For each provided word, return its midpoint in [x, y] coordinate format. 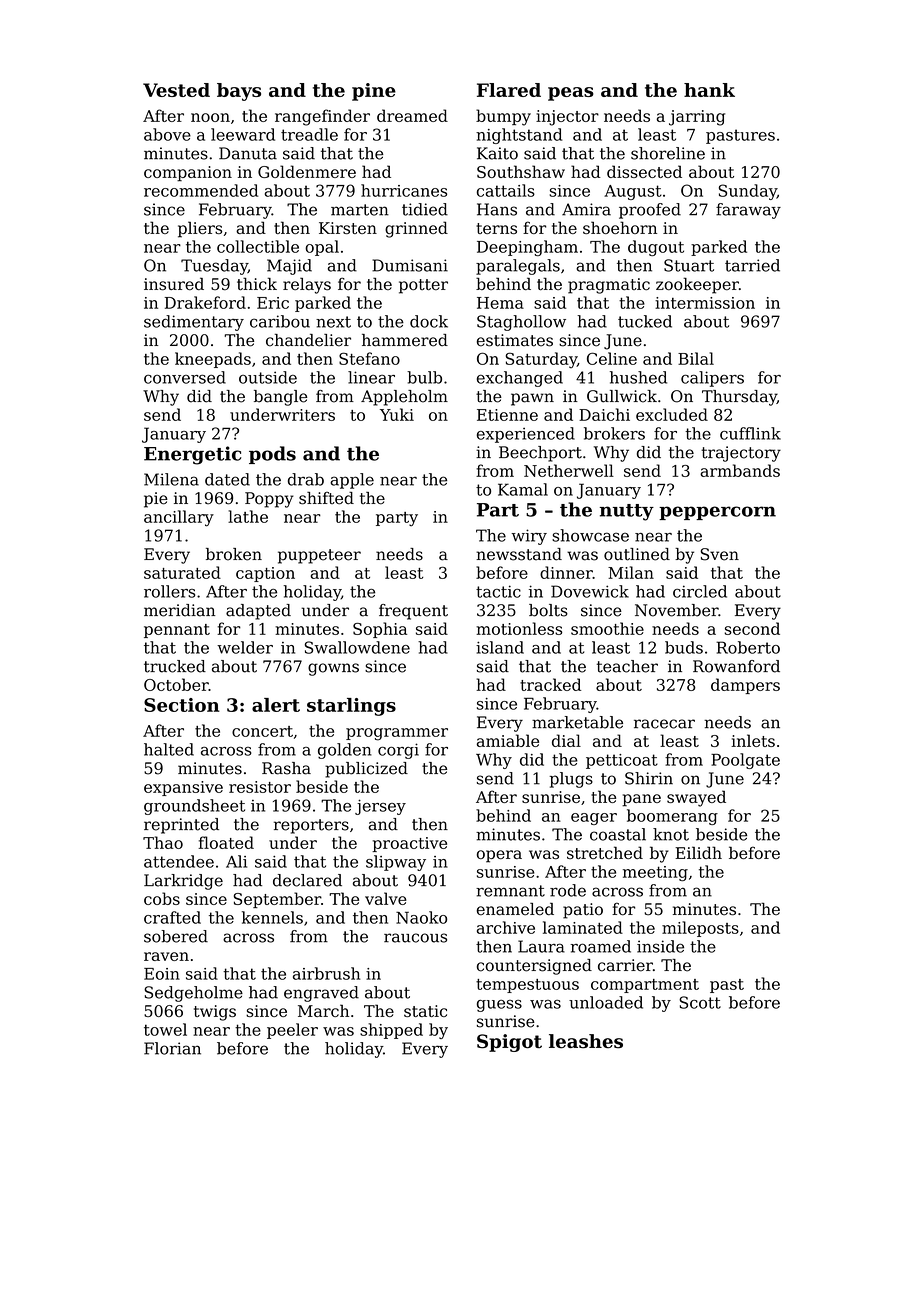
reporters [311, 826]
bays [239, 92]
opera [499, 856]
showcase [590, 535]
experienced [526, 435]
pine [374, 92]
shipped [391, 1031]
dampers [745, 686]
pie [156, 500]
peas [571, 94]
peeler [292, 1031]
